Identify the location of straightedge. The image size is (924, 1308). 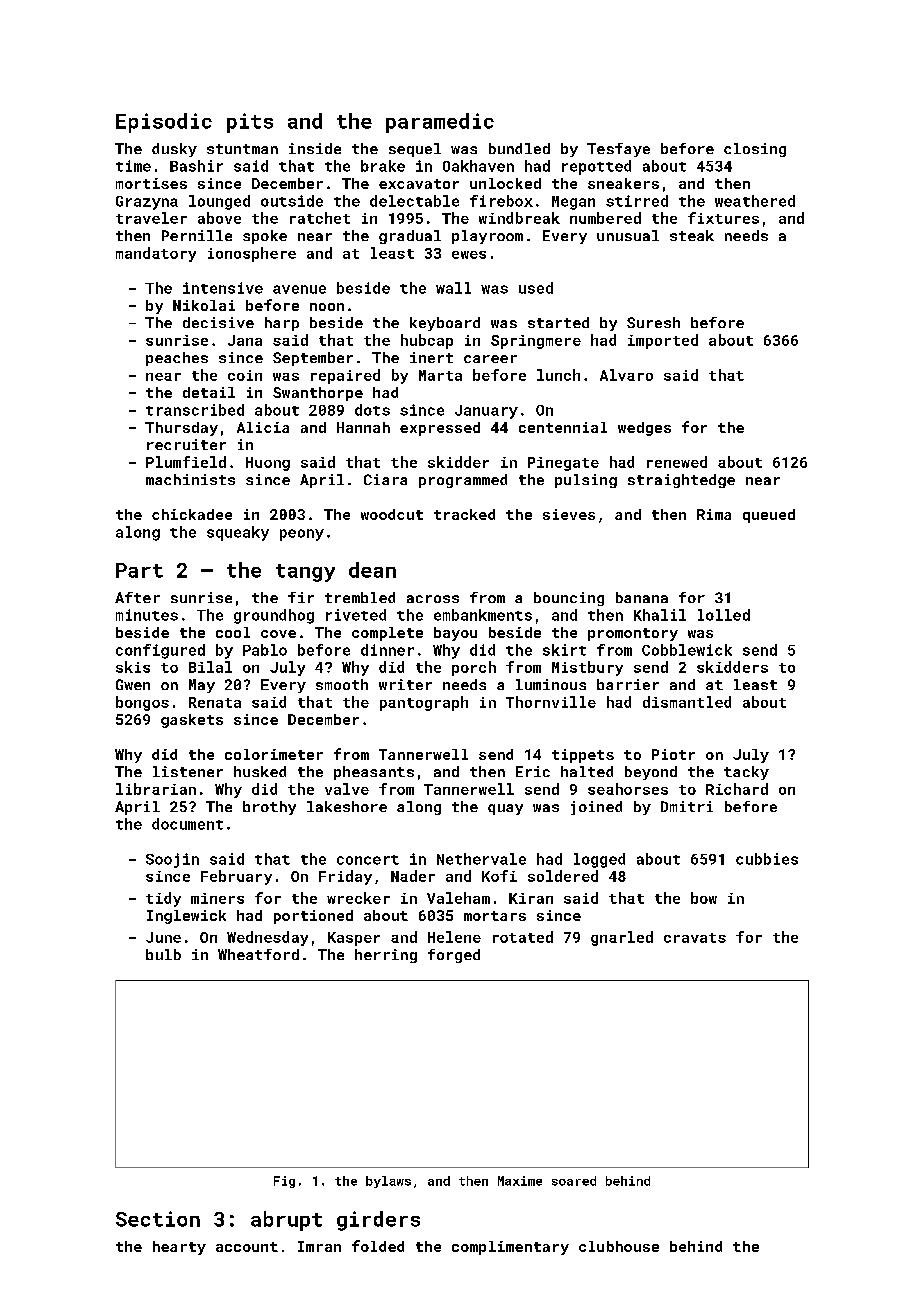
(681, 481).
